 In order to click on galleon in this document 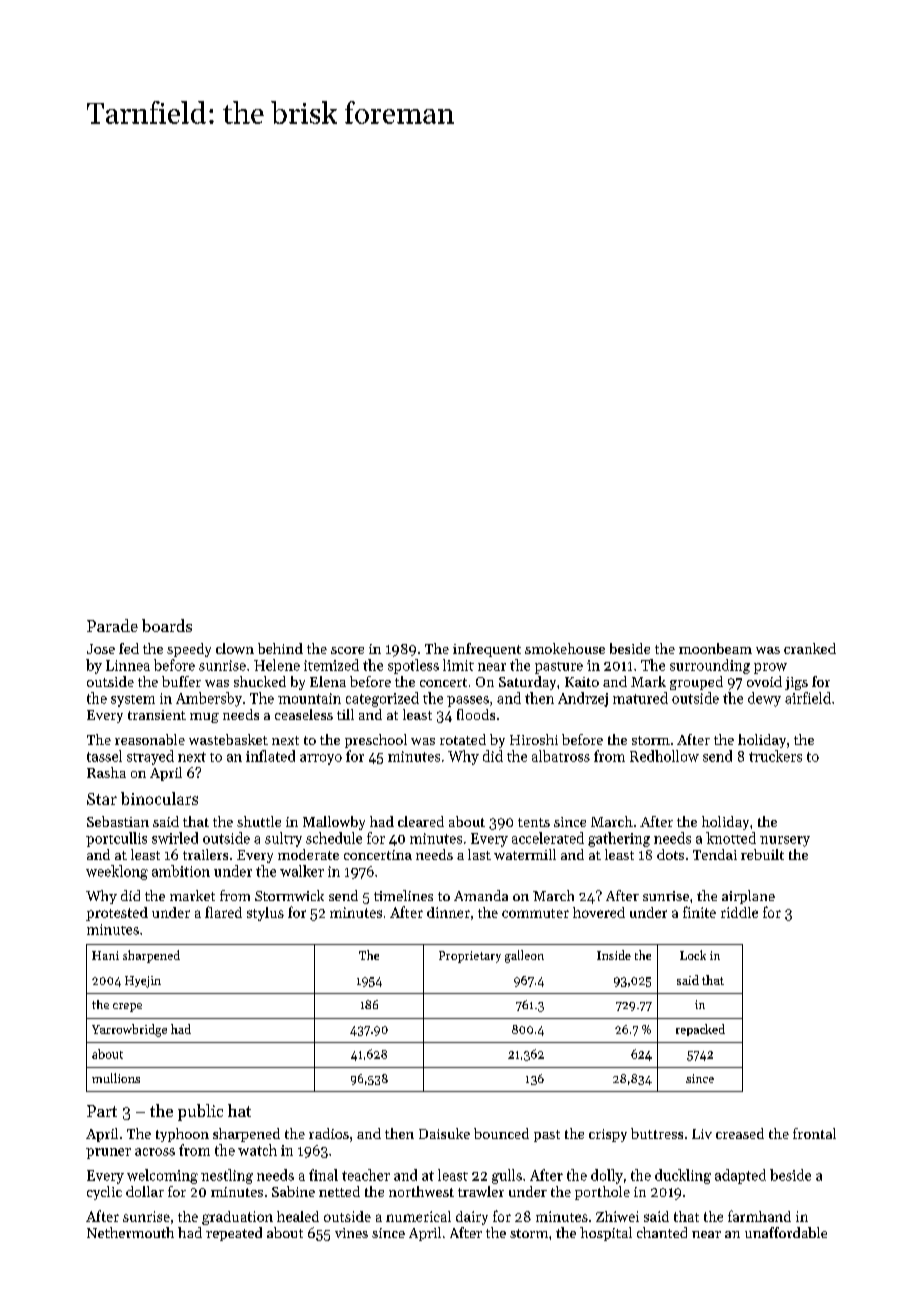, I will do `click(524, 956)`.
